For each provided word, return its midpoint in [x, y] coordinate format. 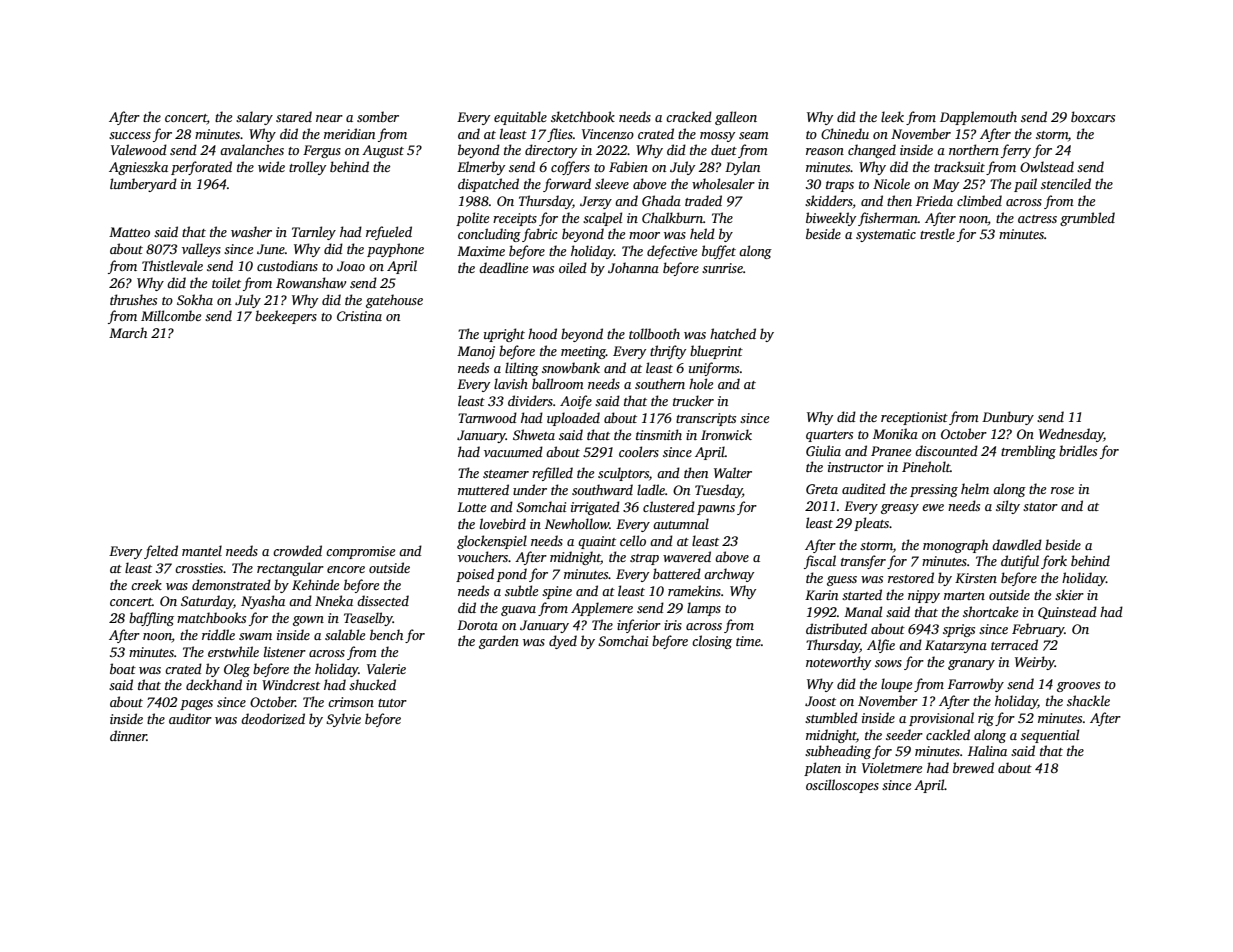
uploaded [573, 419]
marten [964, 596]
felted [161, 552]
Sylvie [343, 720]
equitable [520, 118]
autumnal [681, 523]
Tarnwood [487, 417]
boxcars [1093, 116]
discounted [946, 450]
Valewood [139, 149]
